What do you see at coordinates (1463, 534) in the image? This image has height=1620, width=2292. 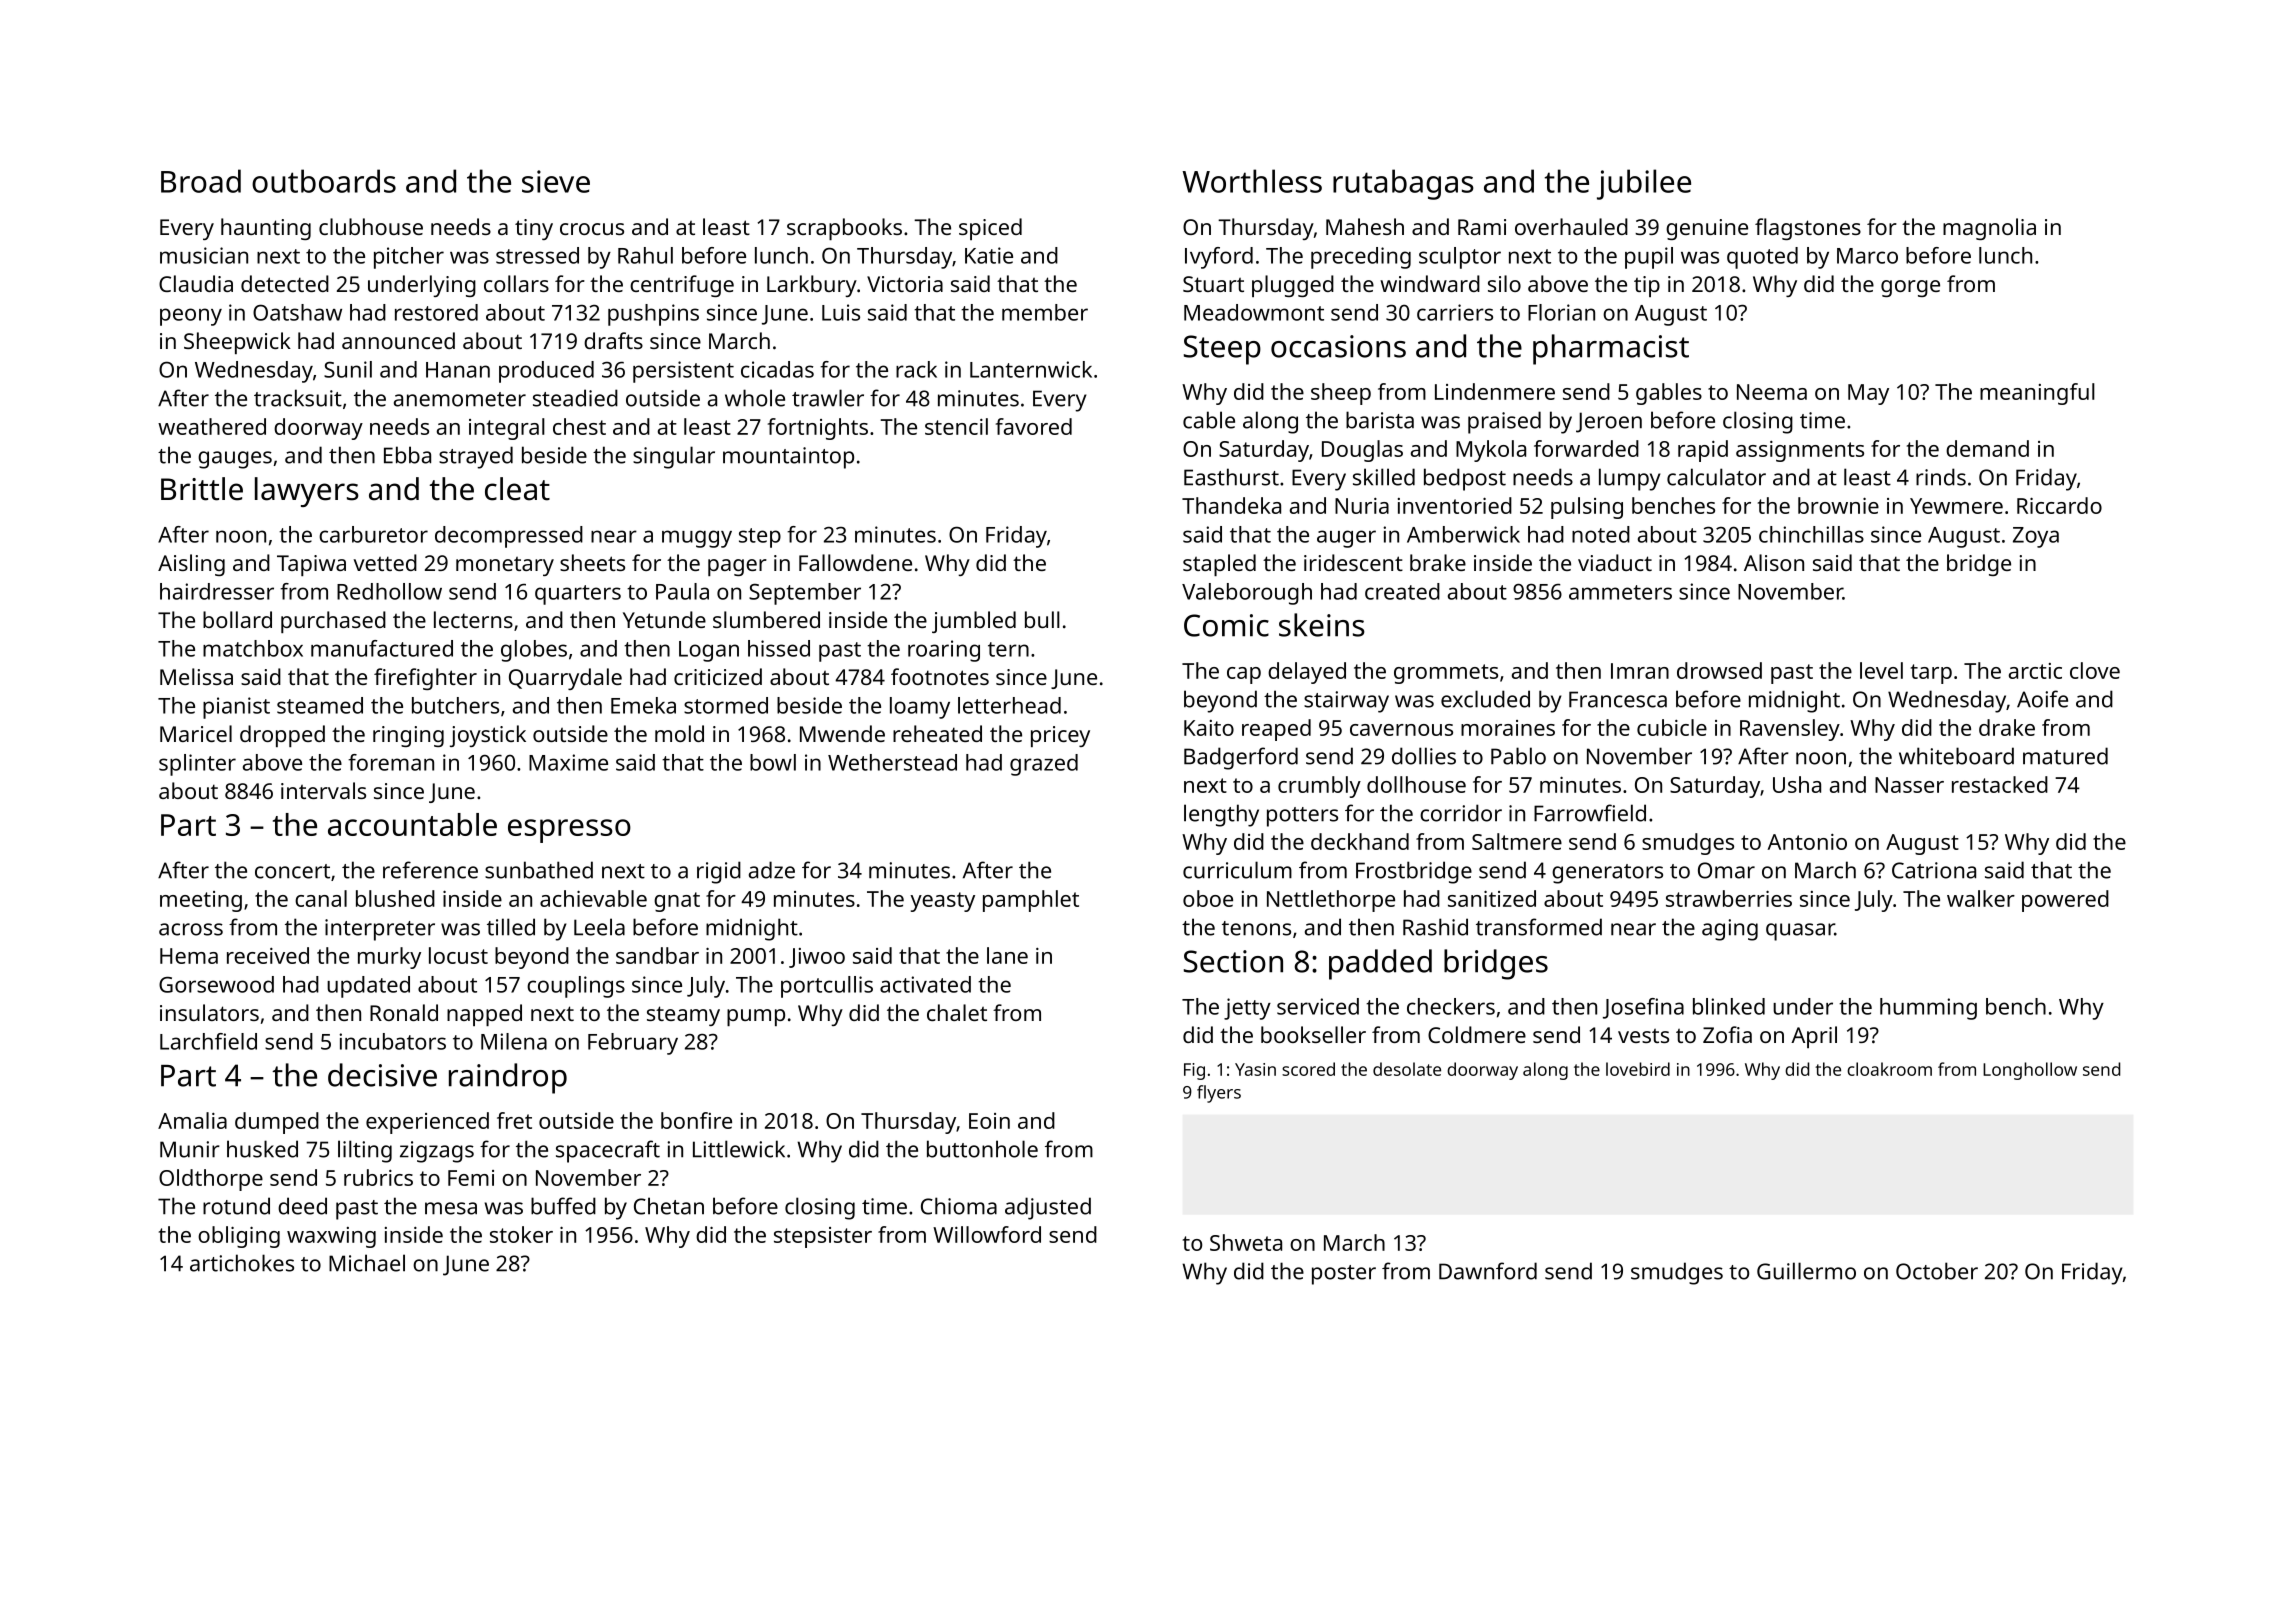 I see `Amberwick` at bounding box center [1463, 534].
